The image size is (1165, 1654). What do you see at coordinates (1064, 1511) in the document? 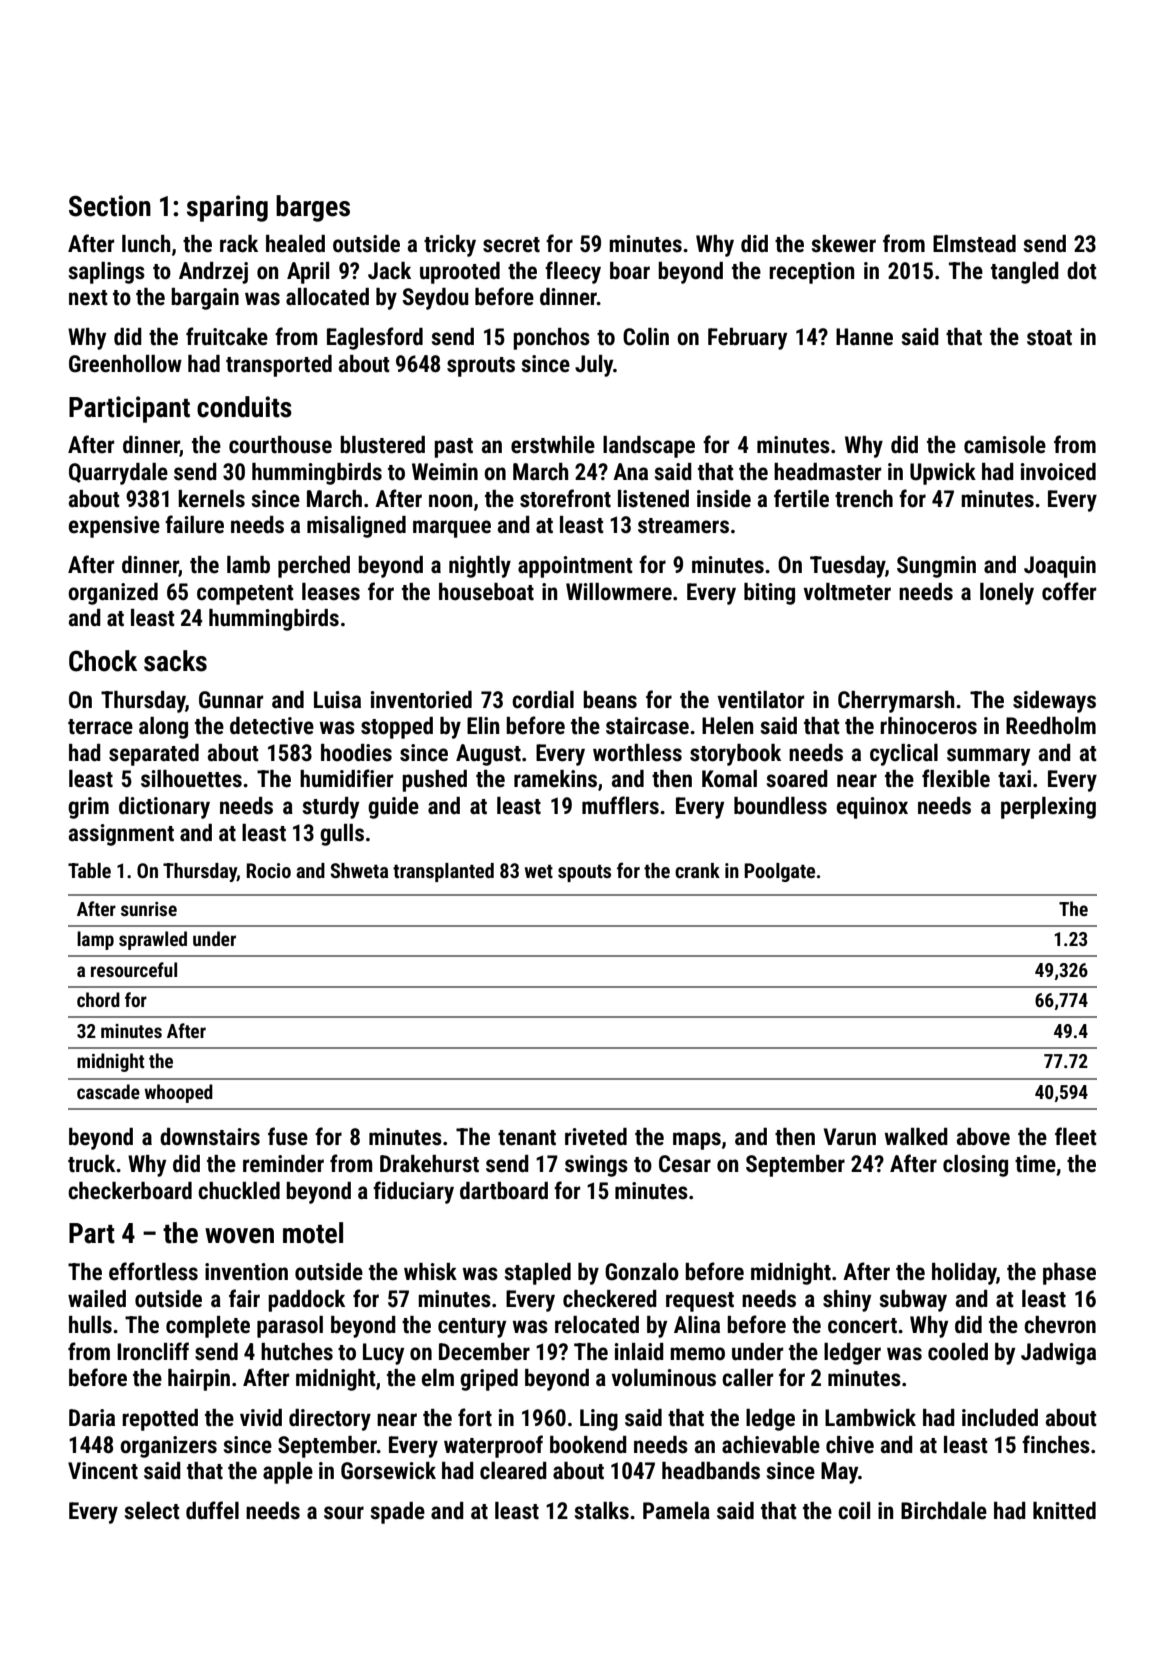
I see `knitted` at bounding box center [1064, 1511].
